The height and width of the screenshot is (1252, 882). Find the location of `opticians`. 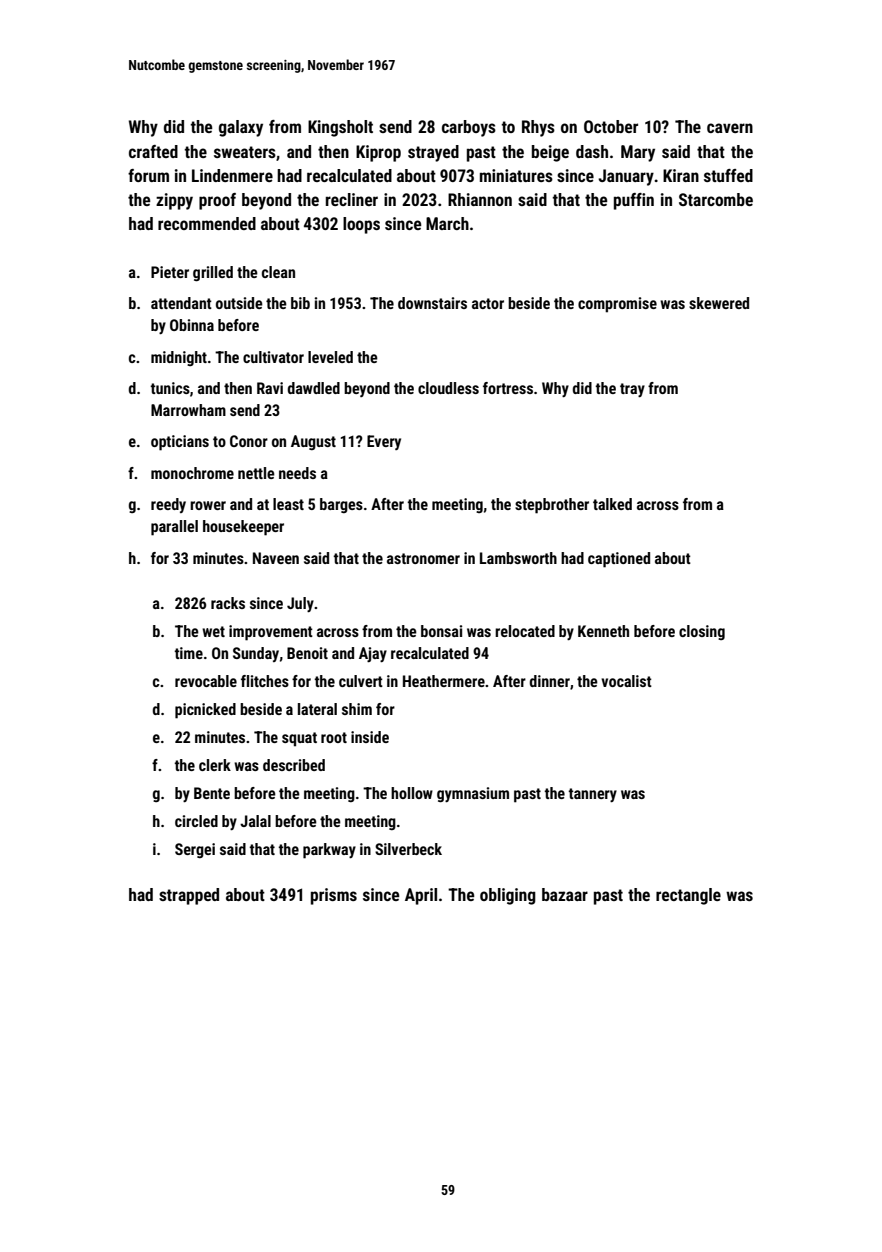

opticians is located at coordinates (180, 443).
